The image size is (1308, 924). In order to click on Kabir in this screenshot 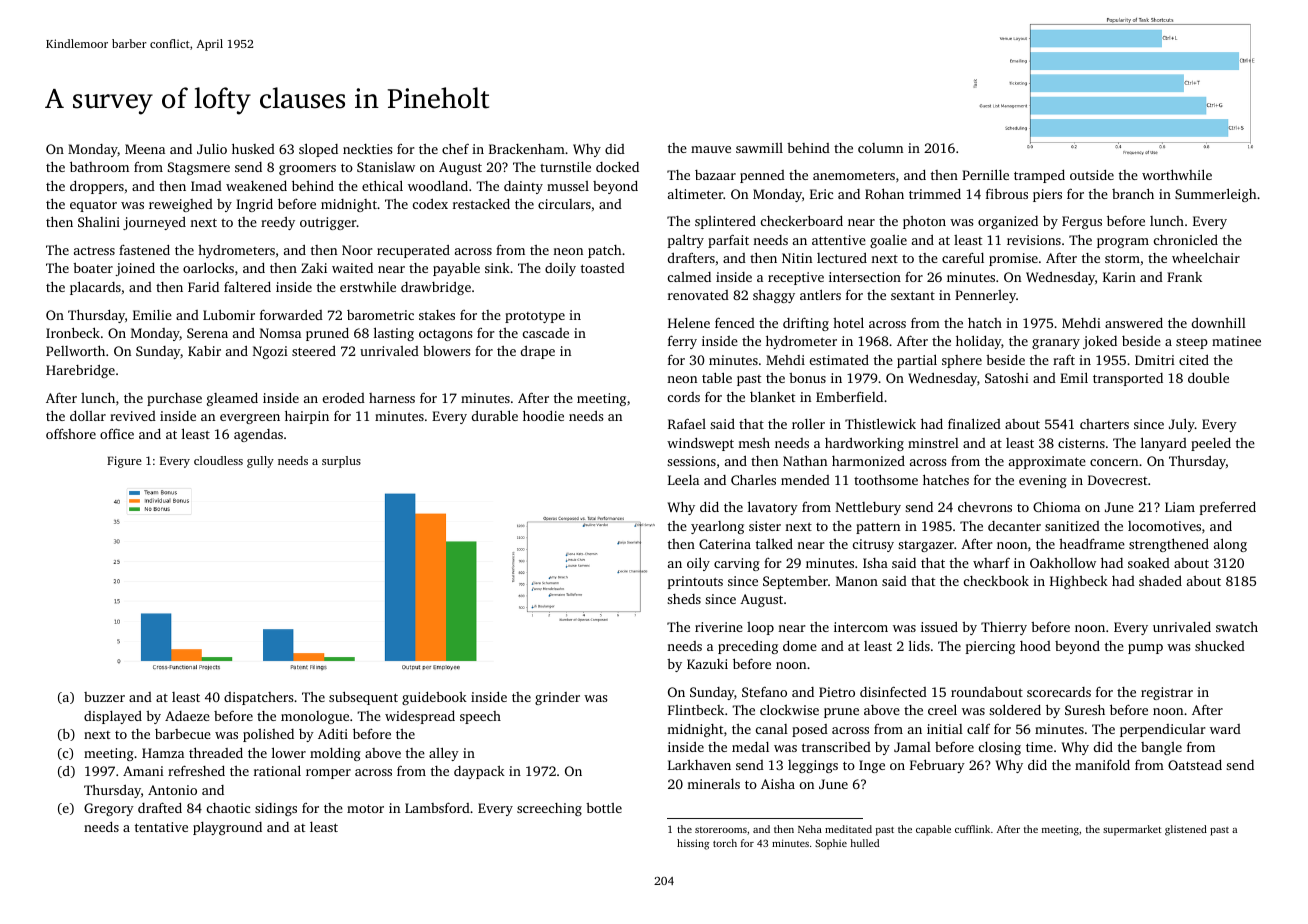, I will do `click(204, 351)`.
